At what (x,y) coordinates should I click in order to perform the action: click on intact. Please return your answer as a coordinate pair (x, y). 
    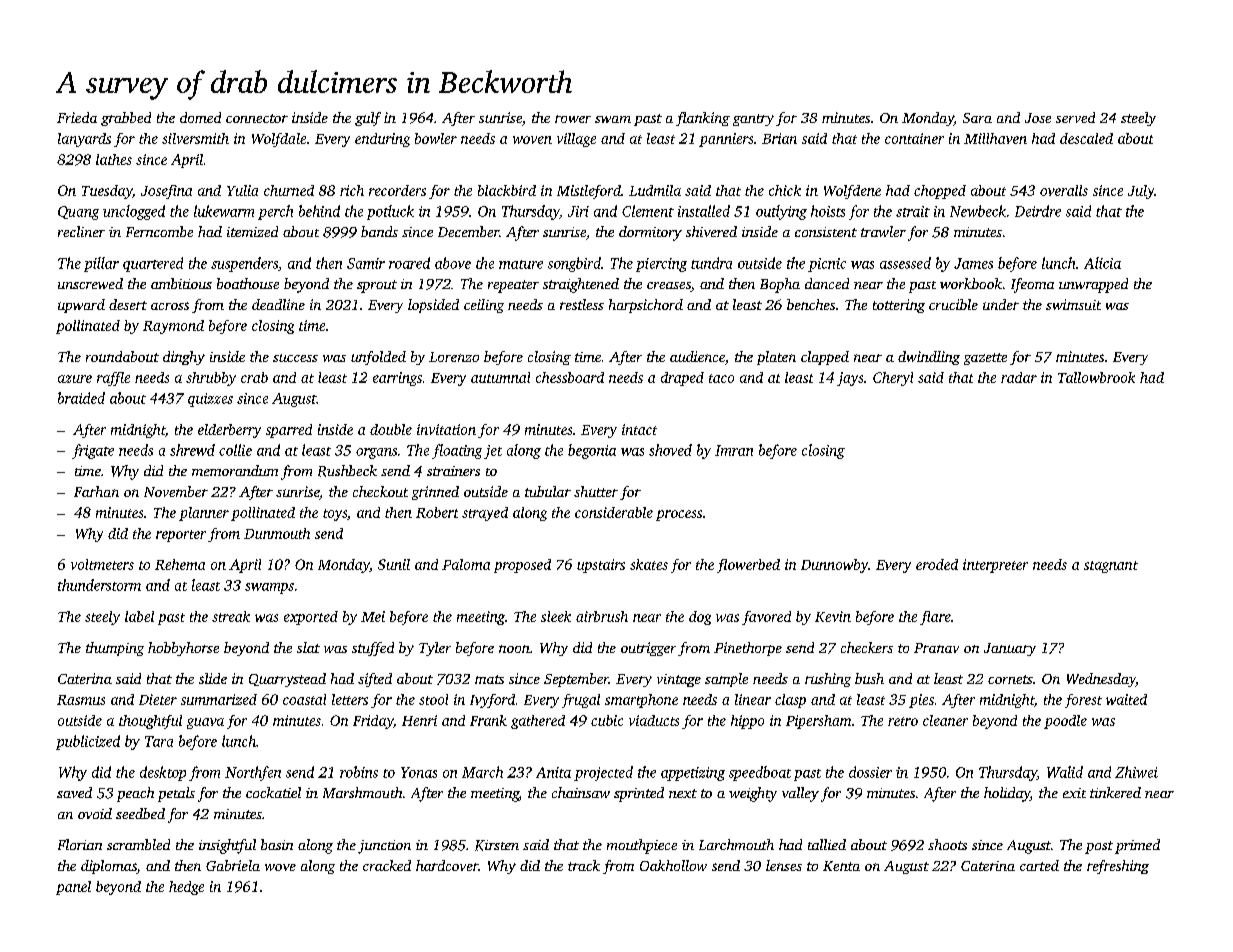
    Looking at the image, I should click on (639, 429).
